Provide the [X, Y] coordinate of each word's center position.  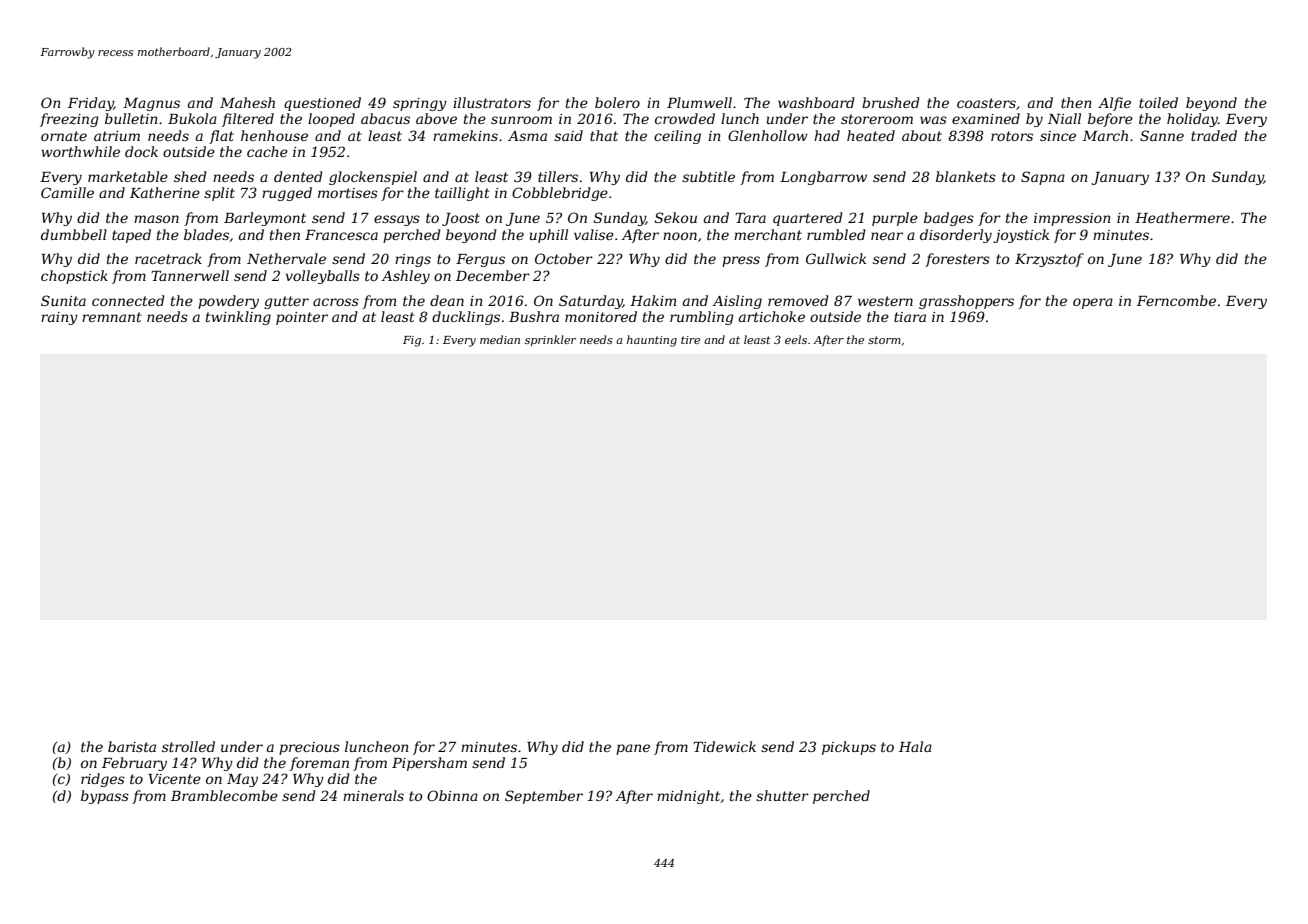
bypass [105, 797]
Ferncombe [1176, 300]
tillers [558, 176]
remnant [112, 317]
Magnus [151, 104]
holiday [1192, 120]
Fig [412, 341]
